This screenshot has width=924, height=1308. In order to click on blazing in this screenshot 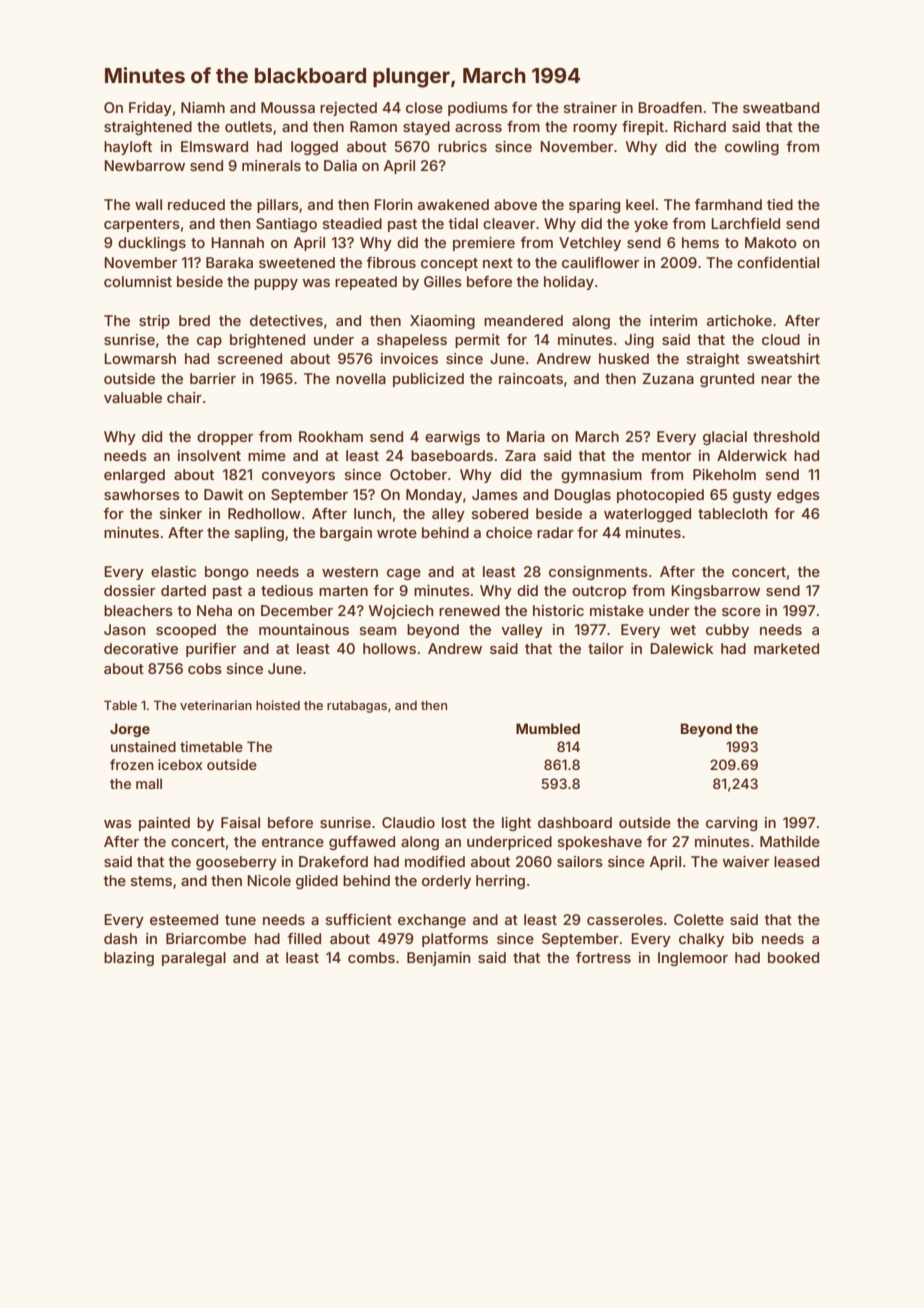, I will do `click(129, 959)`.
